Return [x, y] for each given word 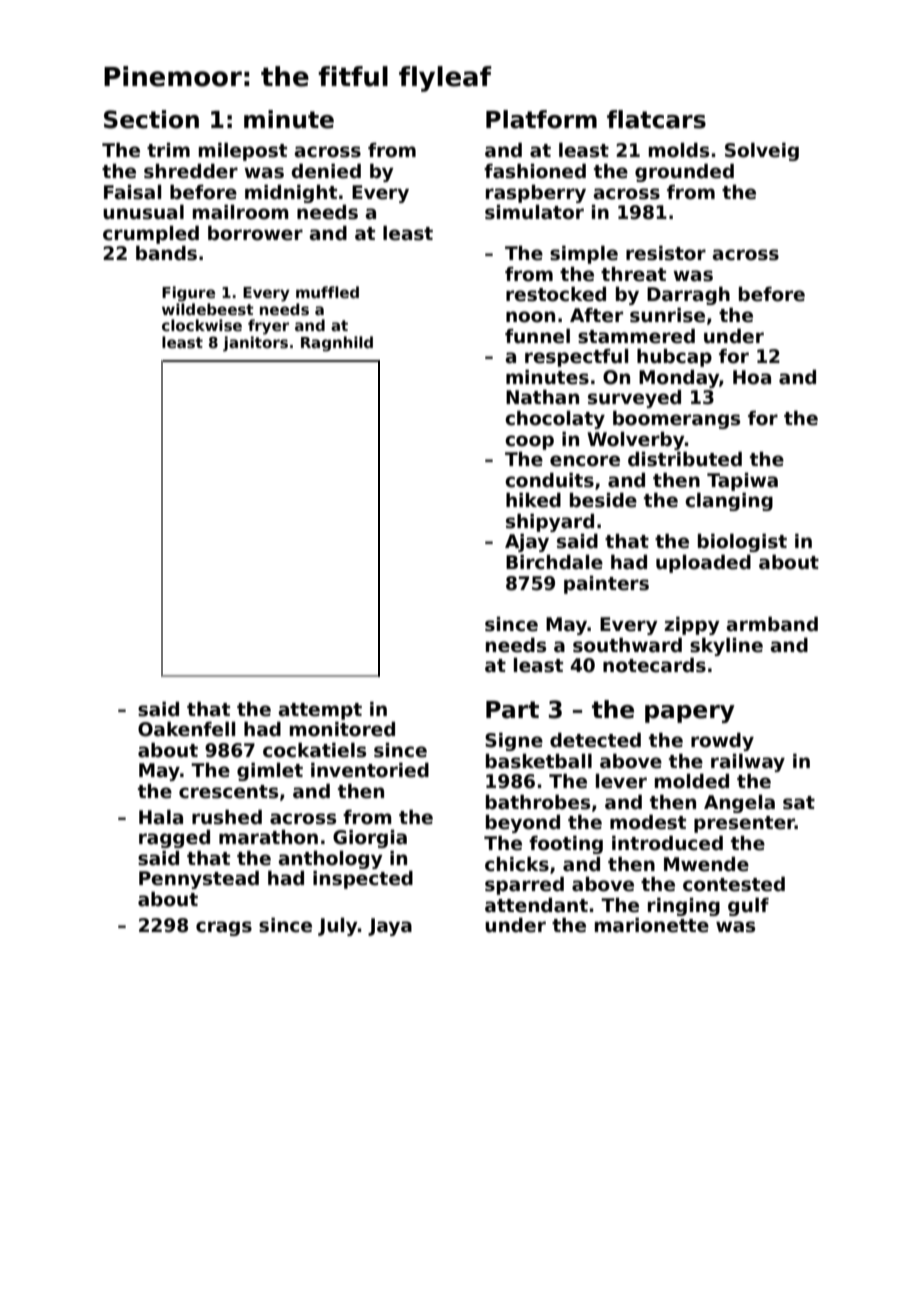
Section [151, 119]
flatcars [656, 119]
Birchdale [554, 562]
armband [772, 624]
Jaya [390, 927]
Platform [541, 119]
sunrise [667, 315]
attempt [320, 711]
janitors [255, 344]
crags [224, 928]
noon [530, 317]
